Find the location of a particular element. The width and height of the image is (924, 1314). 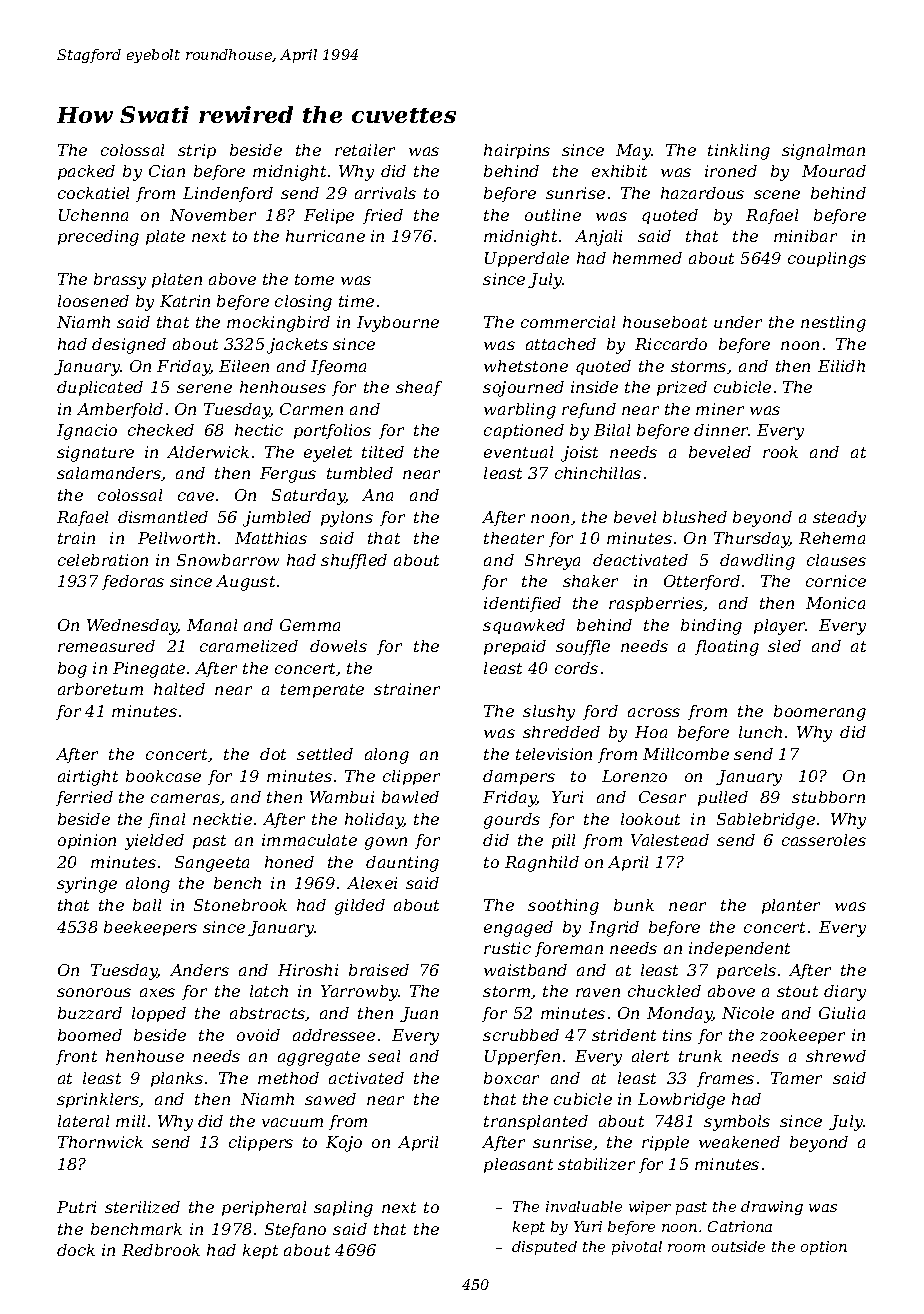

retailer is located at coordinates (365, 150).
